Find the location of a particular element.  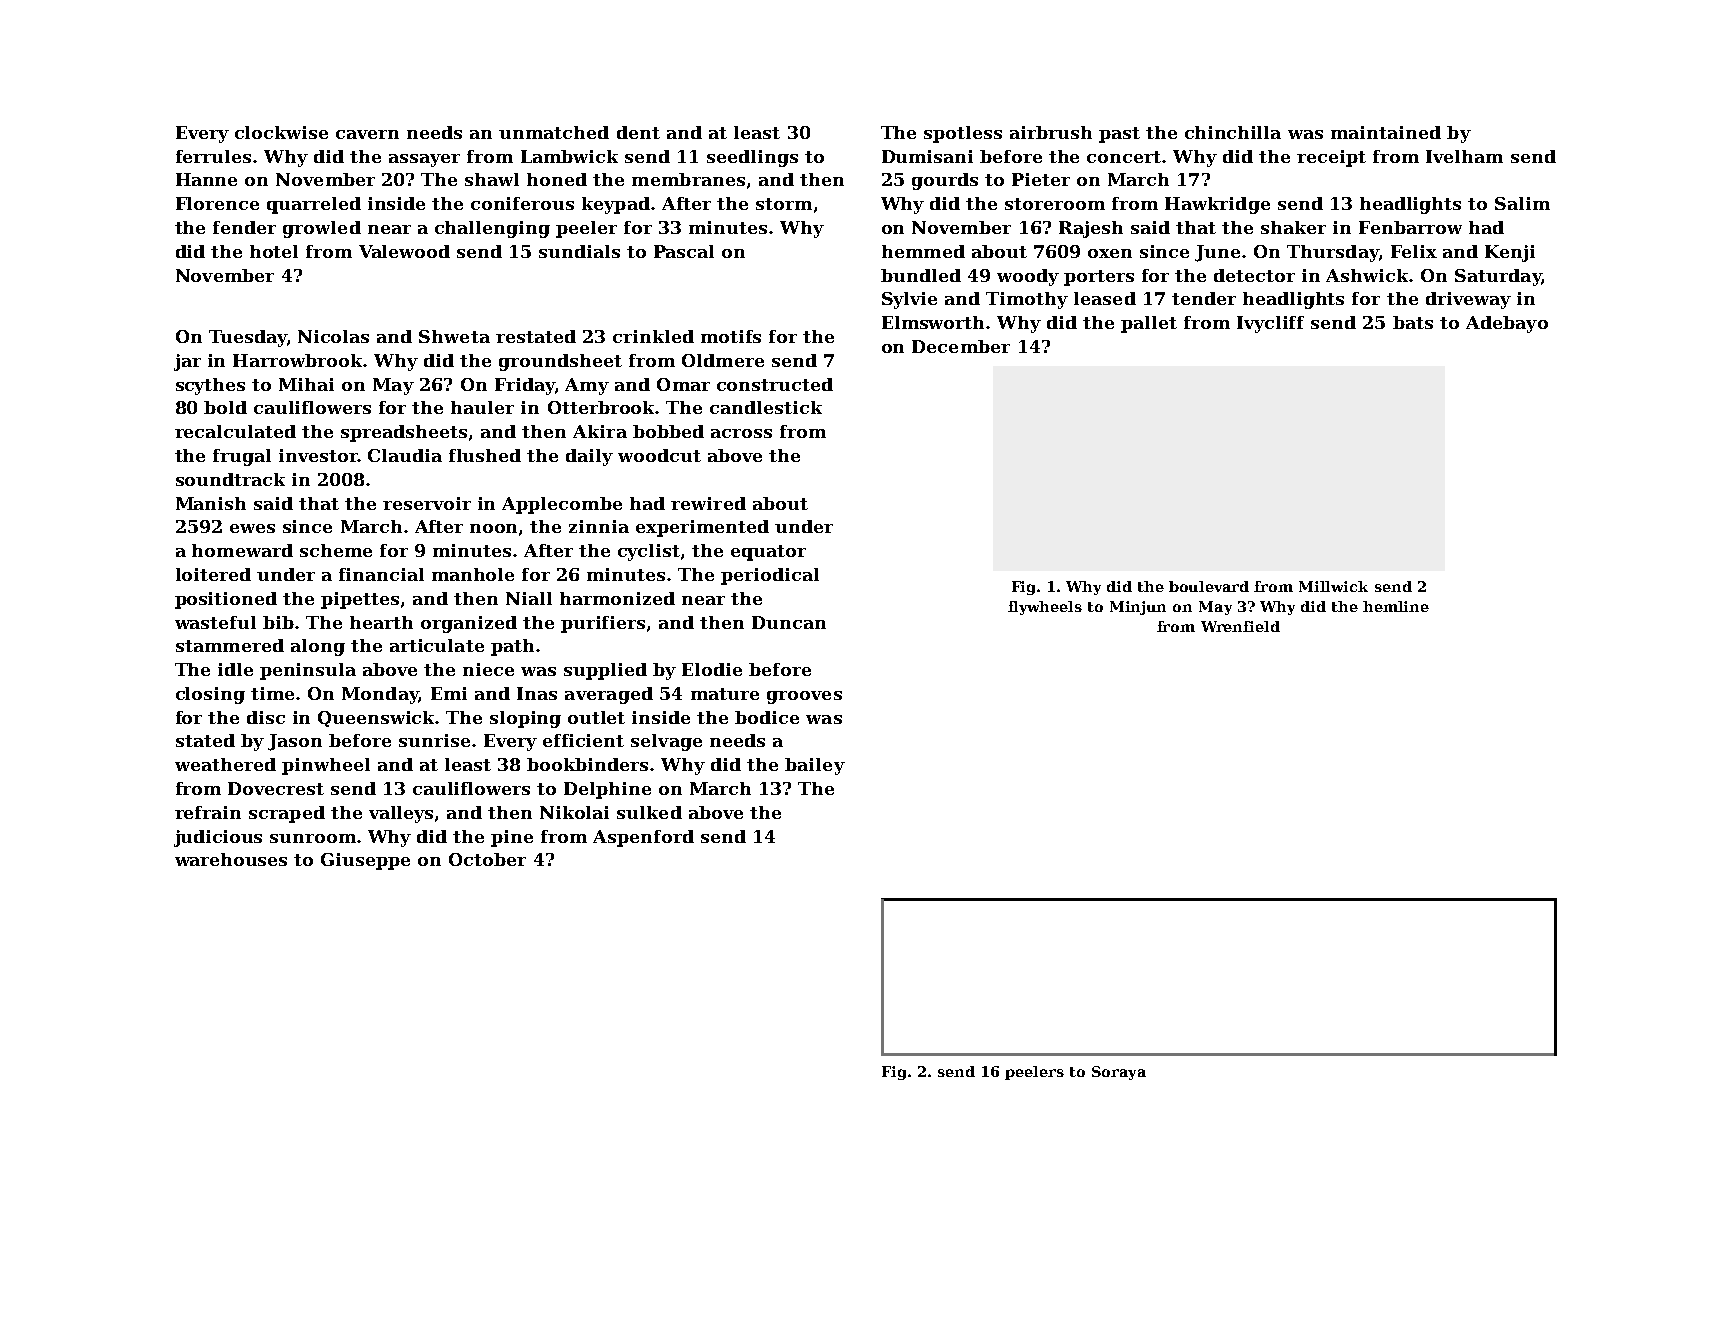

Wrenfield is located at coordinates (1240, 626).
